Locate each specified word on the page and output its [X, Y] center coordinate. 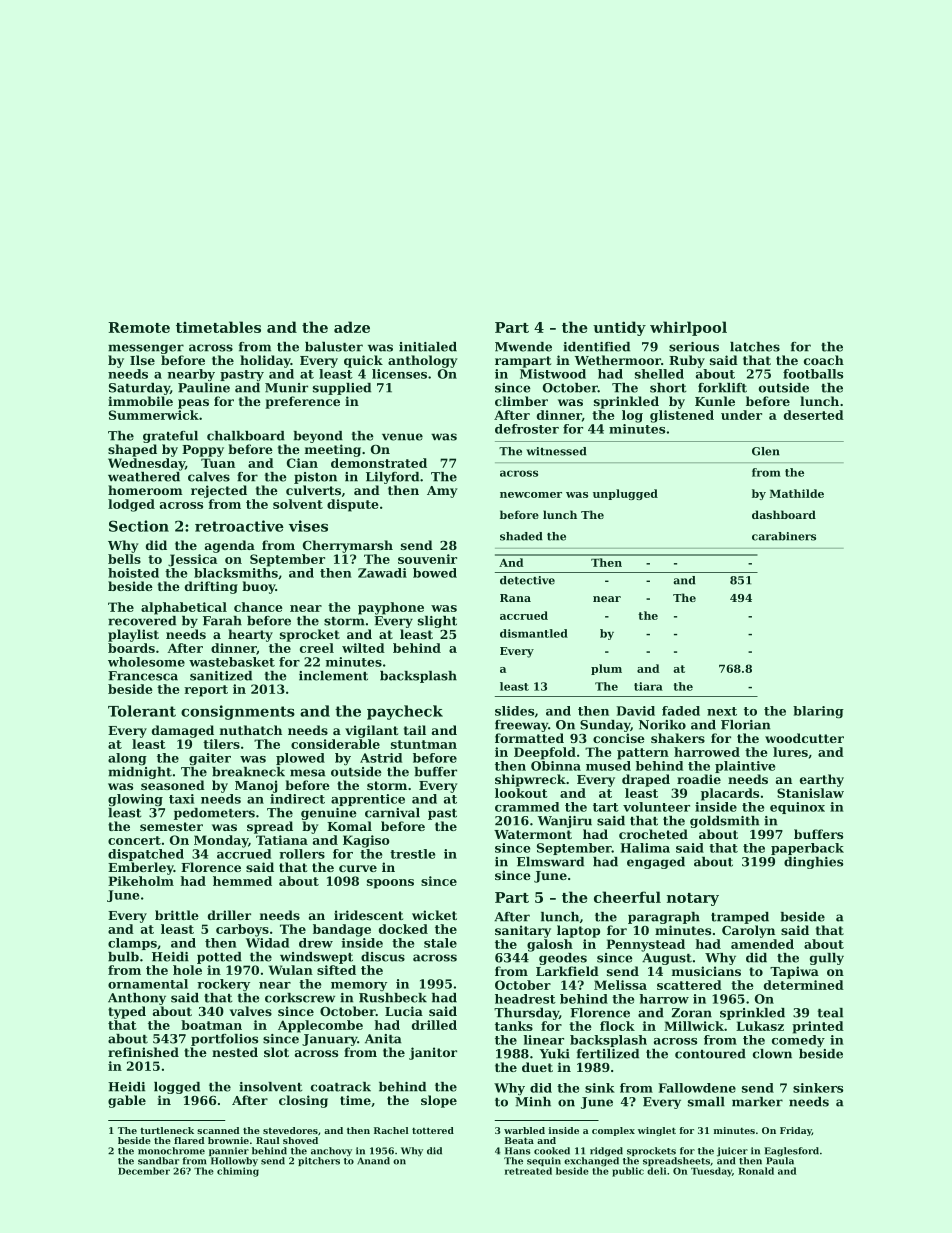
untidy [619, 328]
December [144, 1171]
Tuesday [711, 1172]
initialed [428, 347]
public [628, 1172]
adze [352, 327]
